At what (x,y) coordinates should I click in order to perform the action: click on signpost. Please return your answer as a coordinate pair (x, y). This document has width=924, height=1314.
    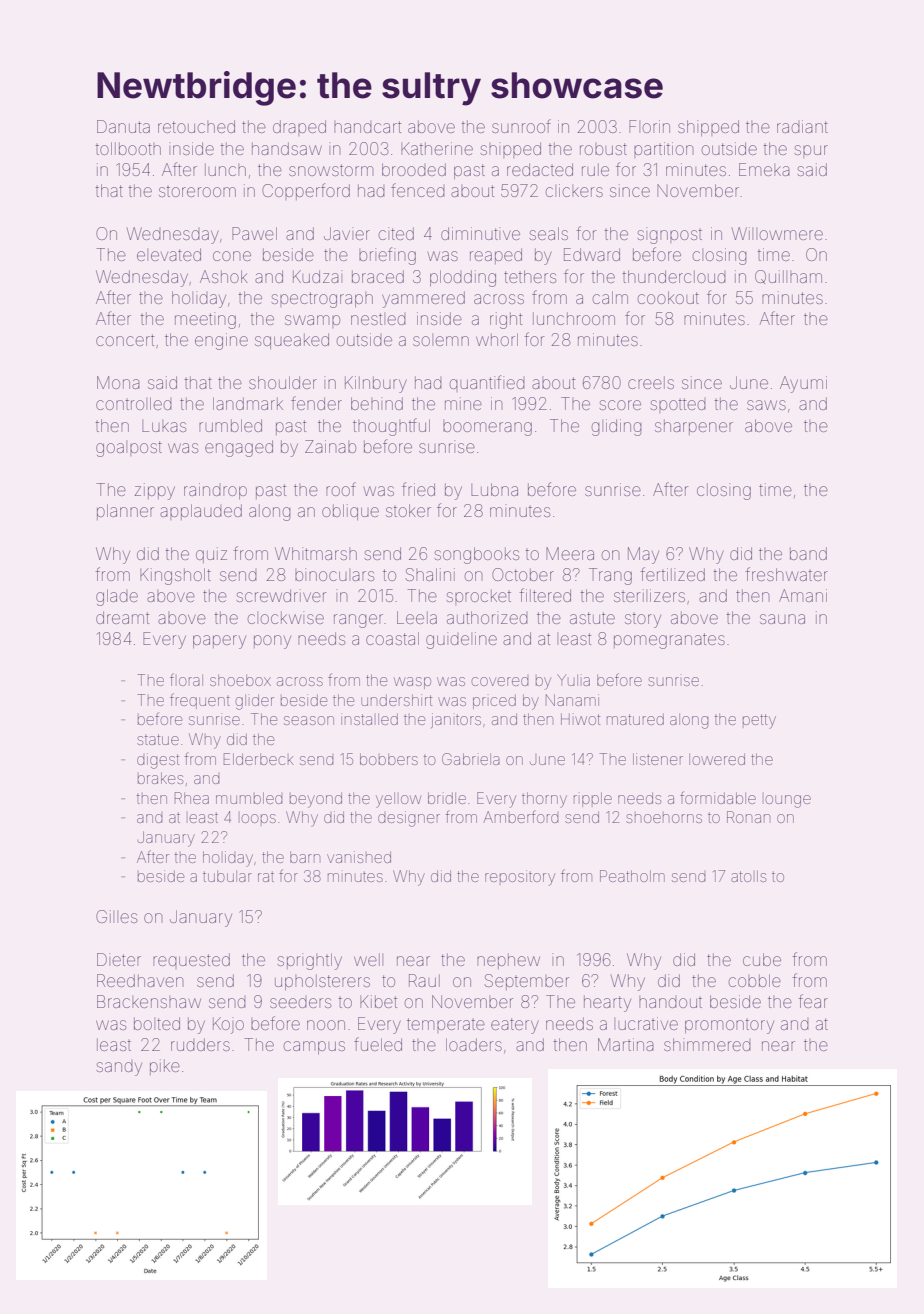
    Looking at the image, I should click on (669, 235).
